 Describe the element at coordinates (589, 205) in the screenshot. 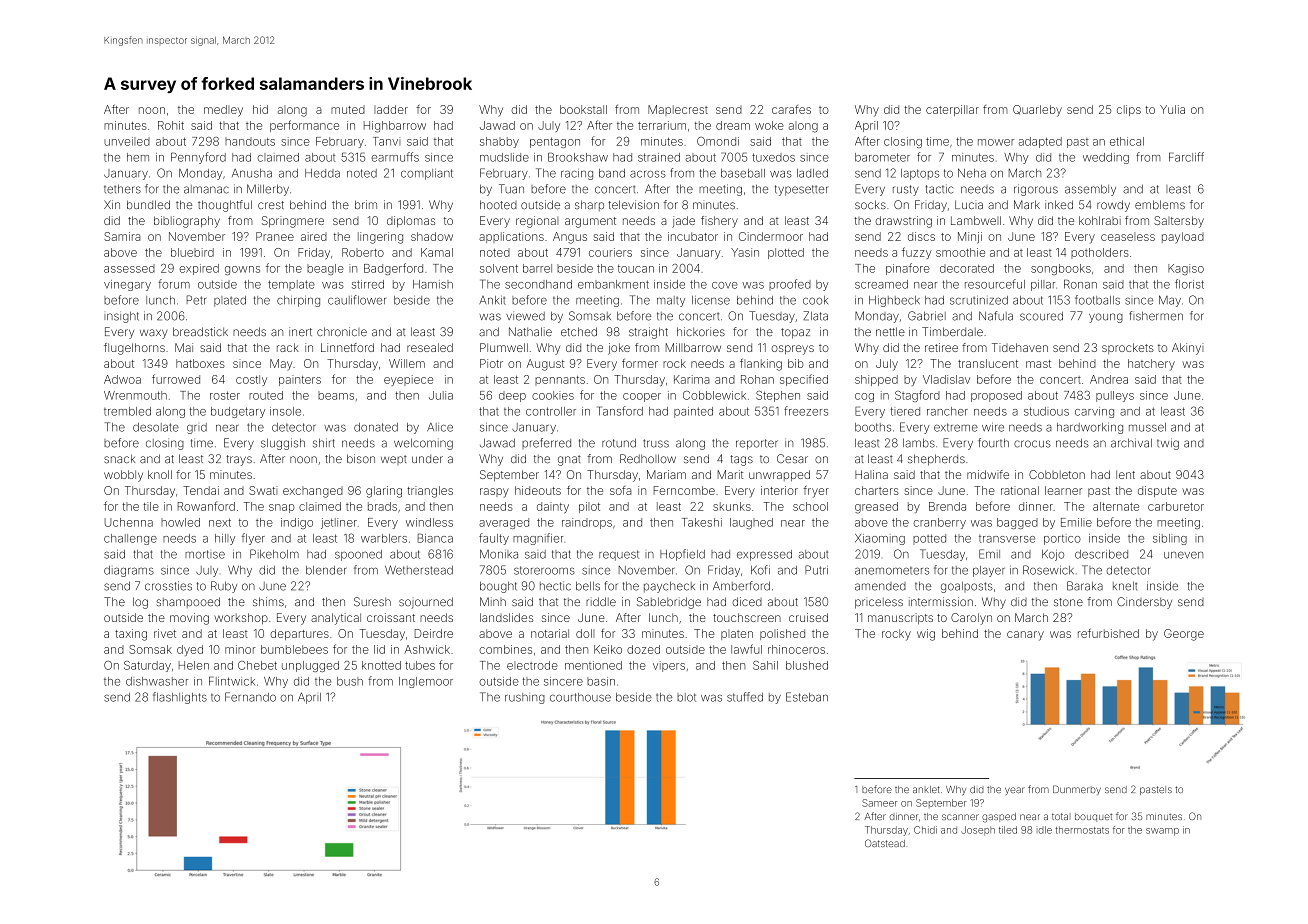

I see `sharp` at that location.
